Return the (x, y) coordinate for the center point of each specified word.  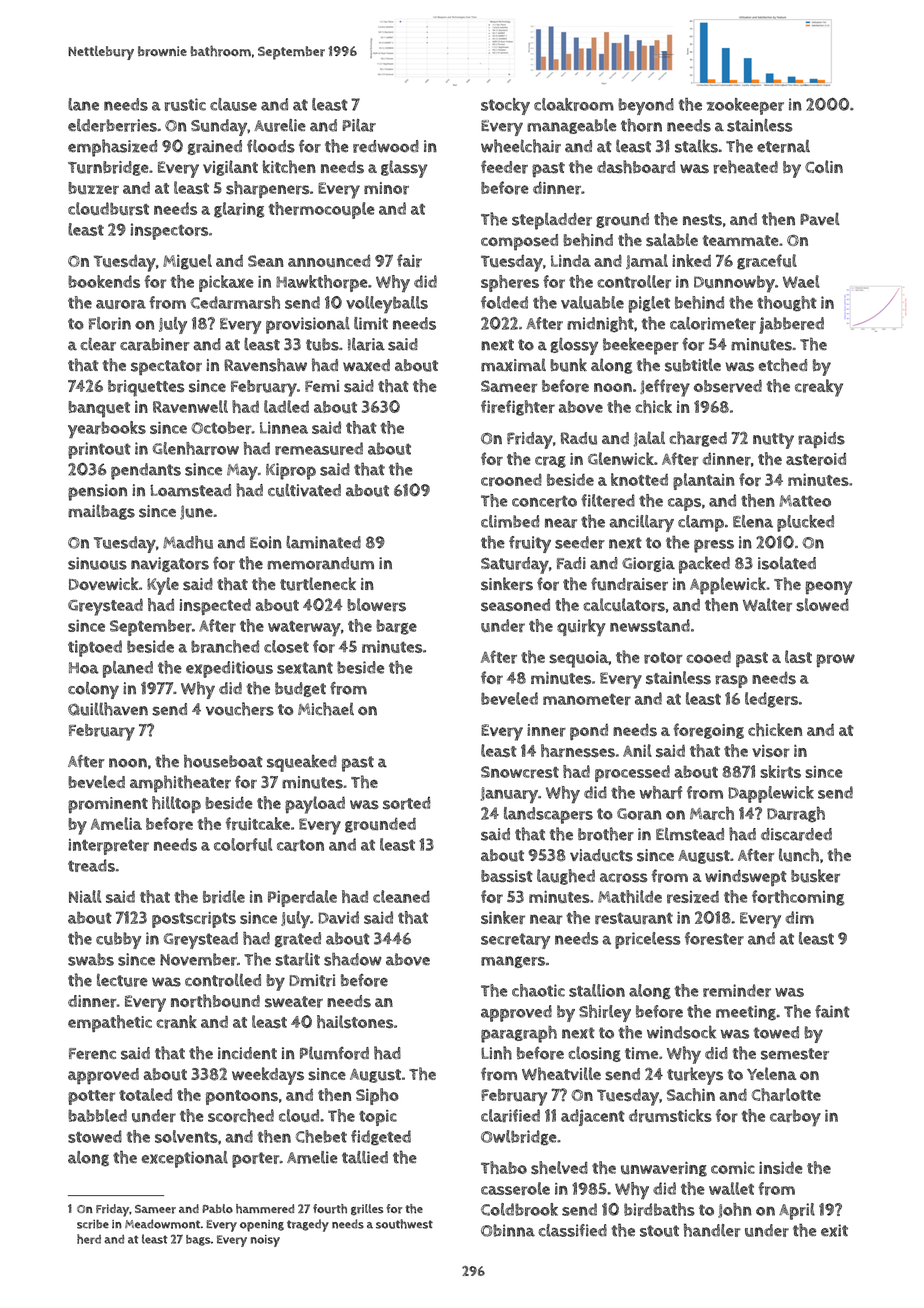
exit (834, 1230)
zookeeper (745, 106)
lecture (122, 980)
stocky (505, 106)
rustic (185, 104)
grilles (367, 1210)
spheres (510, 283)
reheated (745, 167)
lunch (799, 855)
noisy (265, 1241)
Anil (637, 750)
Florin (110, 323)
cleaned (401, 896)
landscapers (548, 815)
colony (93, 690)
